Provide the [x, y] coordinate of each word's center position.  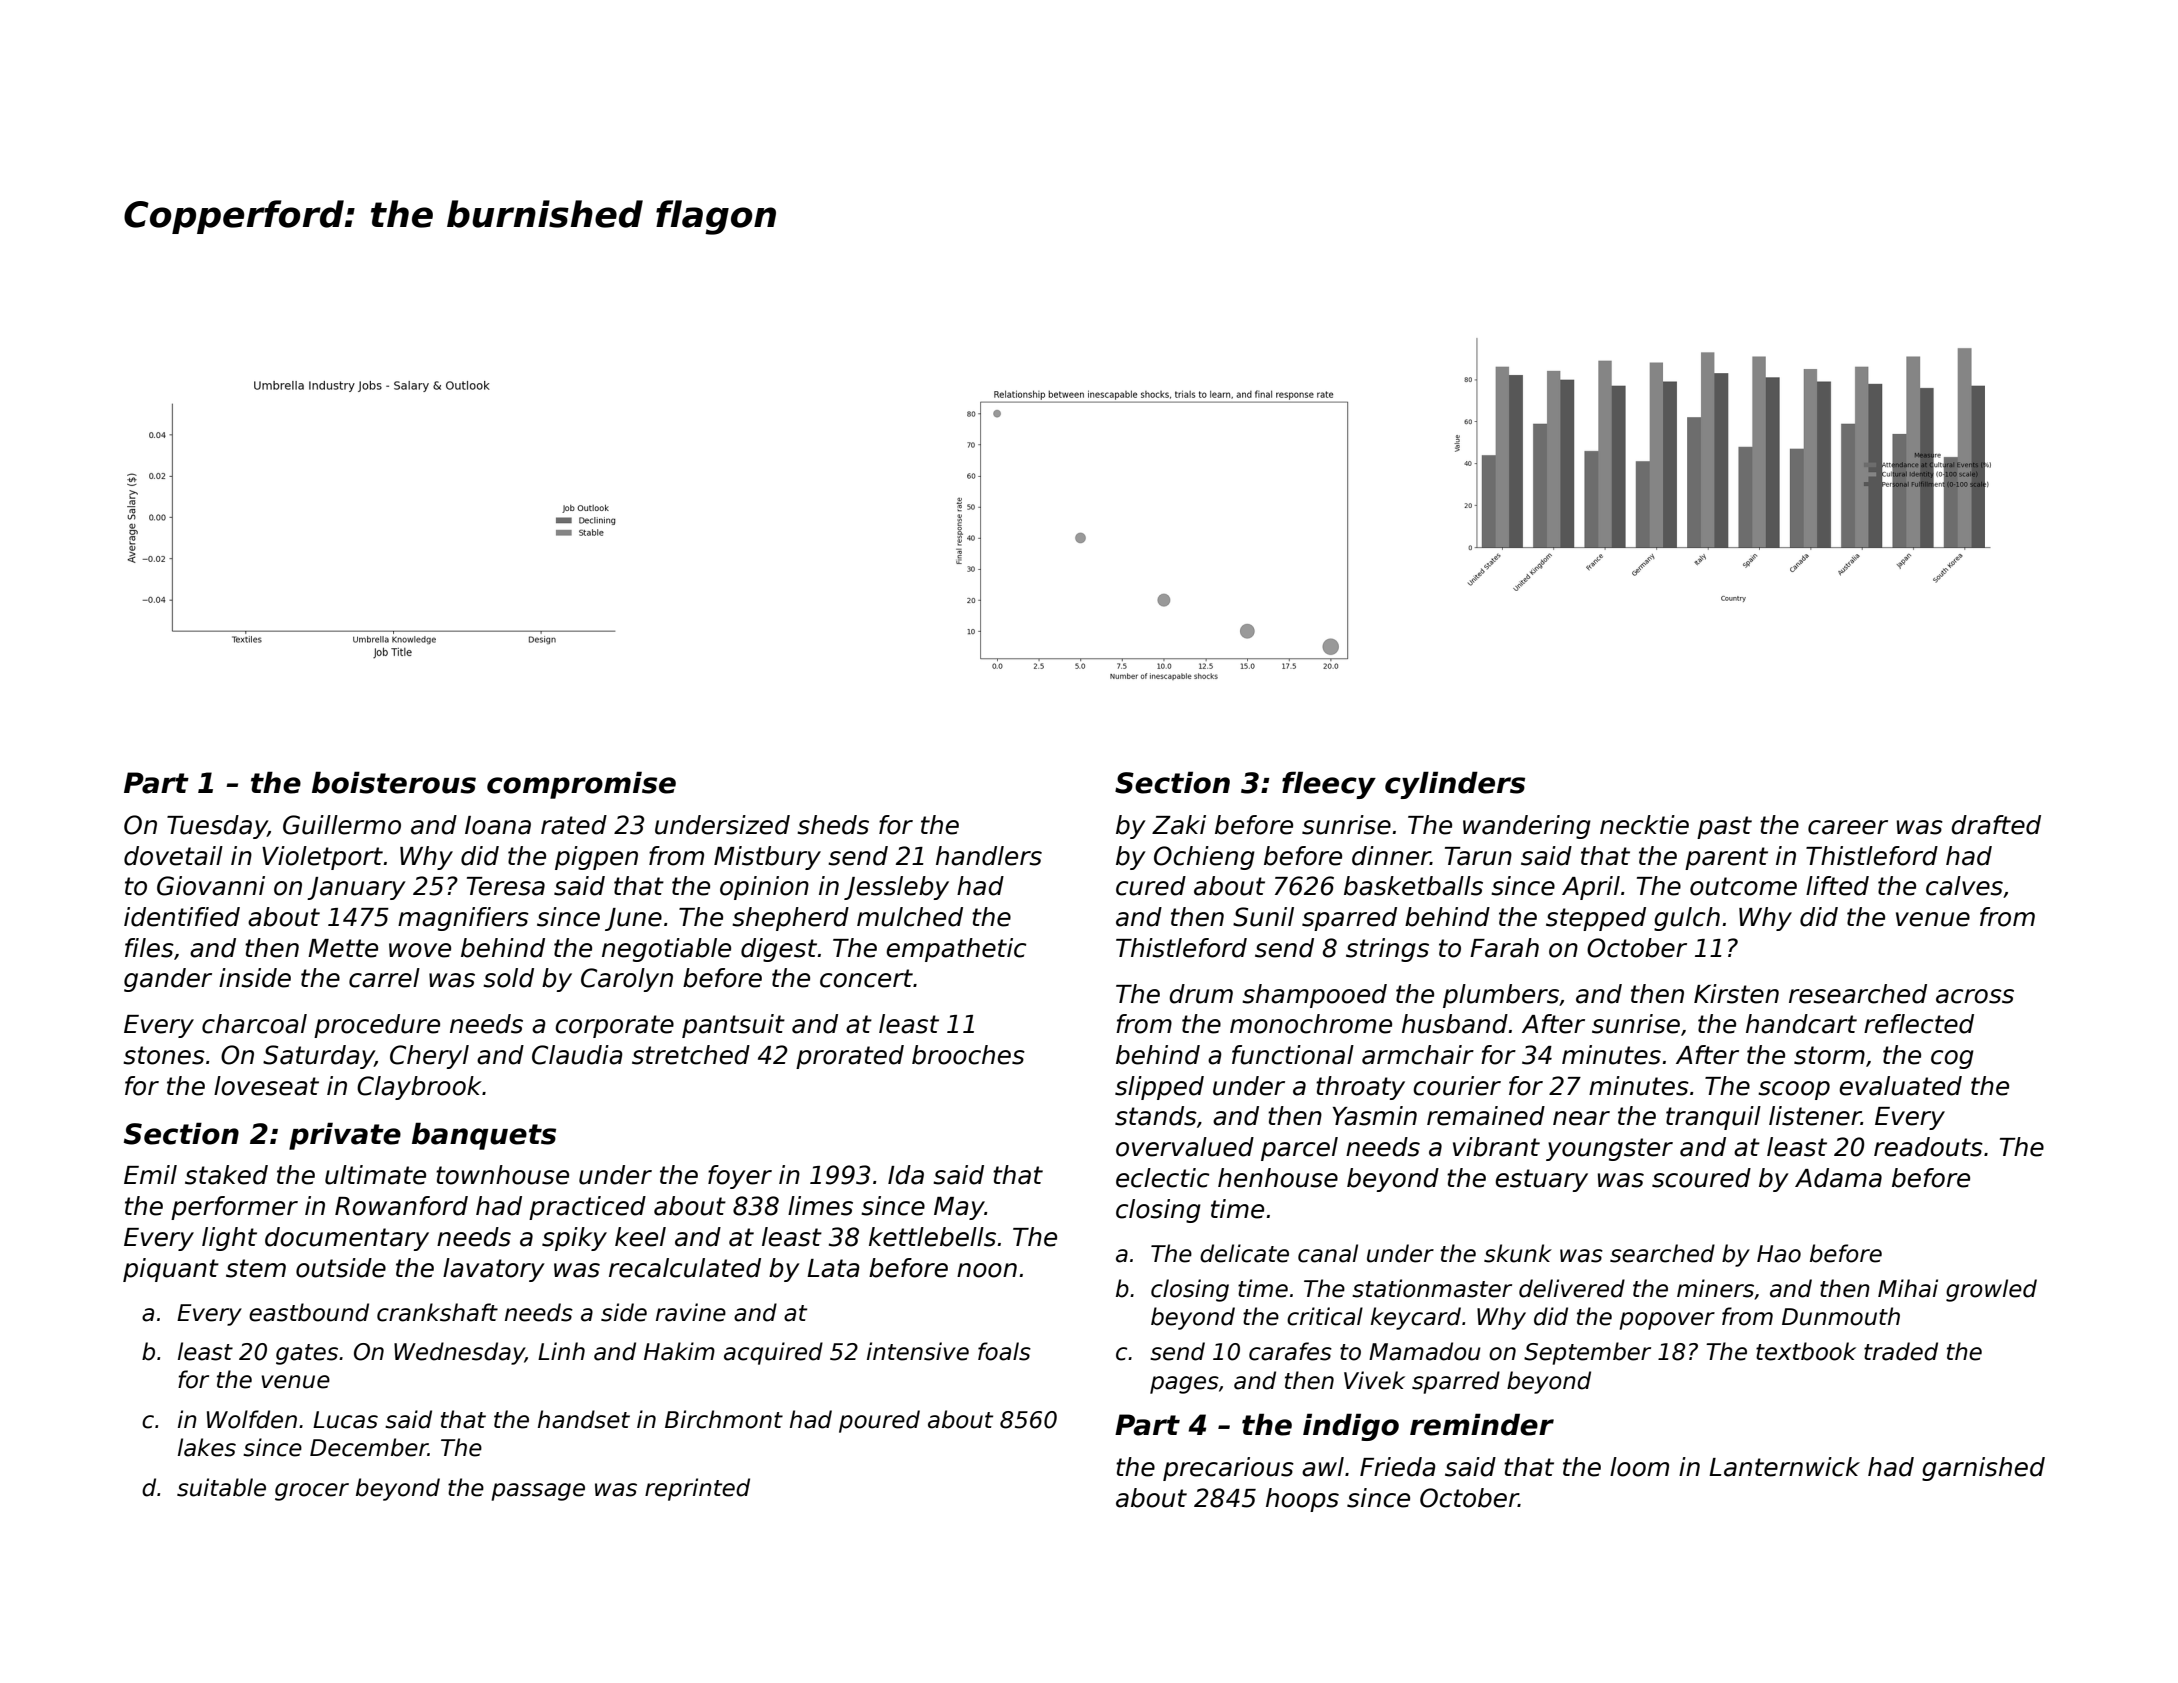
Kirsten [1736, 994]
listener [1815, 1116]
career [1848, 827]
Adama [1838, 1178]
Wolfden [252, 1419]
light [229, 1239]
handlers [989, 856]
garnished [1983, 1469]
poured [879, 1421]
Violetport [322, 858]
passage [538, 1492]
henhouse [1278, 1178]
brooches [968, 1055]
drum [1201, 994]
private [345, 1136]
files [149, 948]
